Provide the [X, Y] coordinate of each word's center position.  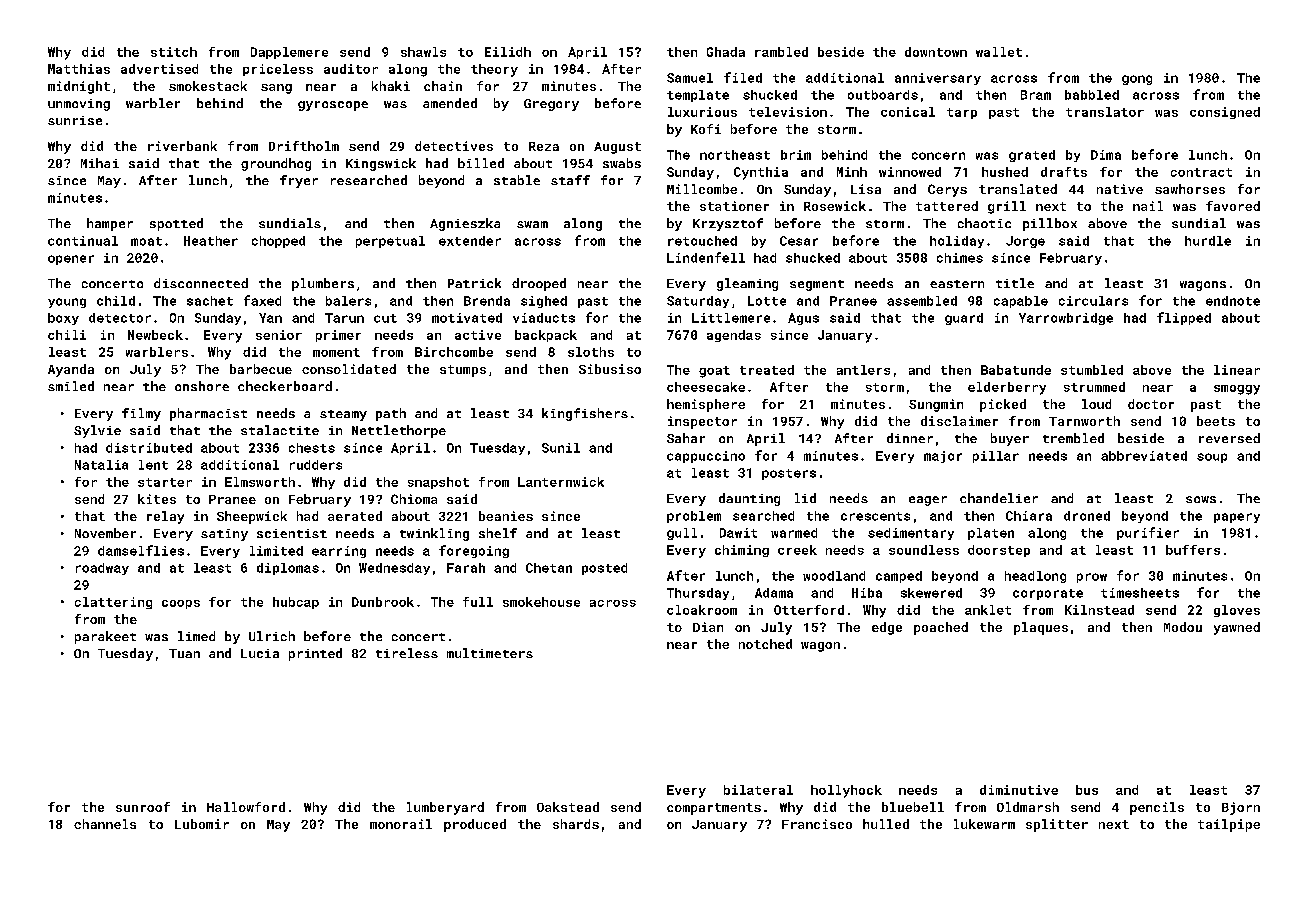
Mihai [100, 163]
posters [789, 474]
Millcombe [702, 189]
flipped [1184, 318]
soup [1212, 458]
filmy [141, 414]
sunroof [143, 807]
